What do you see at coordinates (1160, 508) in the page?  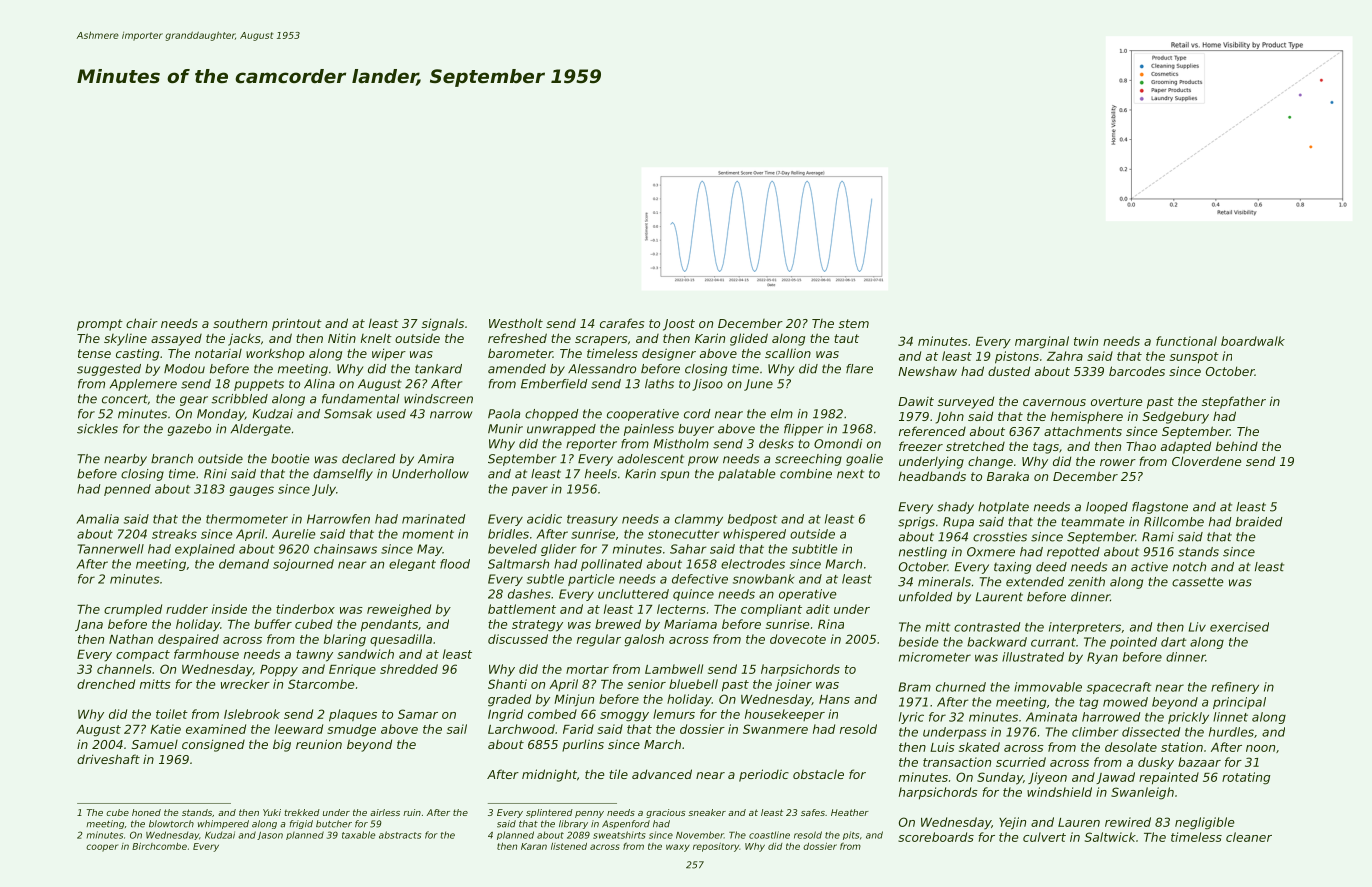 I see `flagstone` at bounding box center [1160, 508].
